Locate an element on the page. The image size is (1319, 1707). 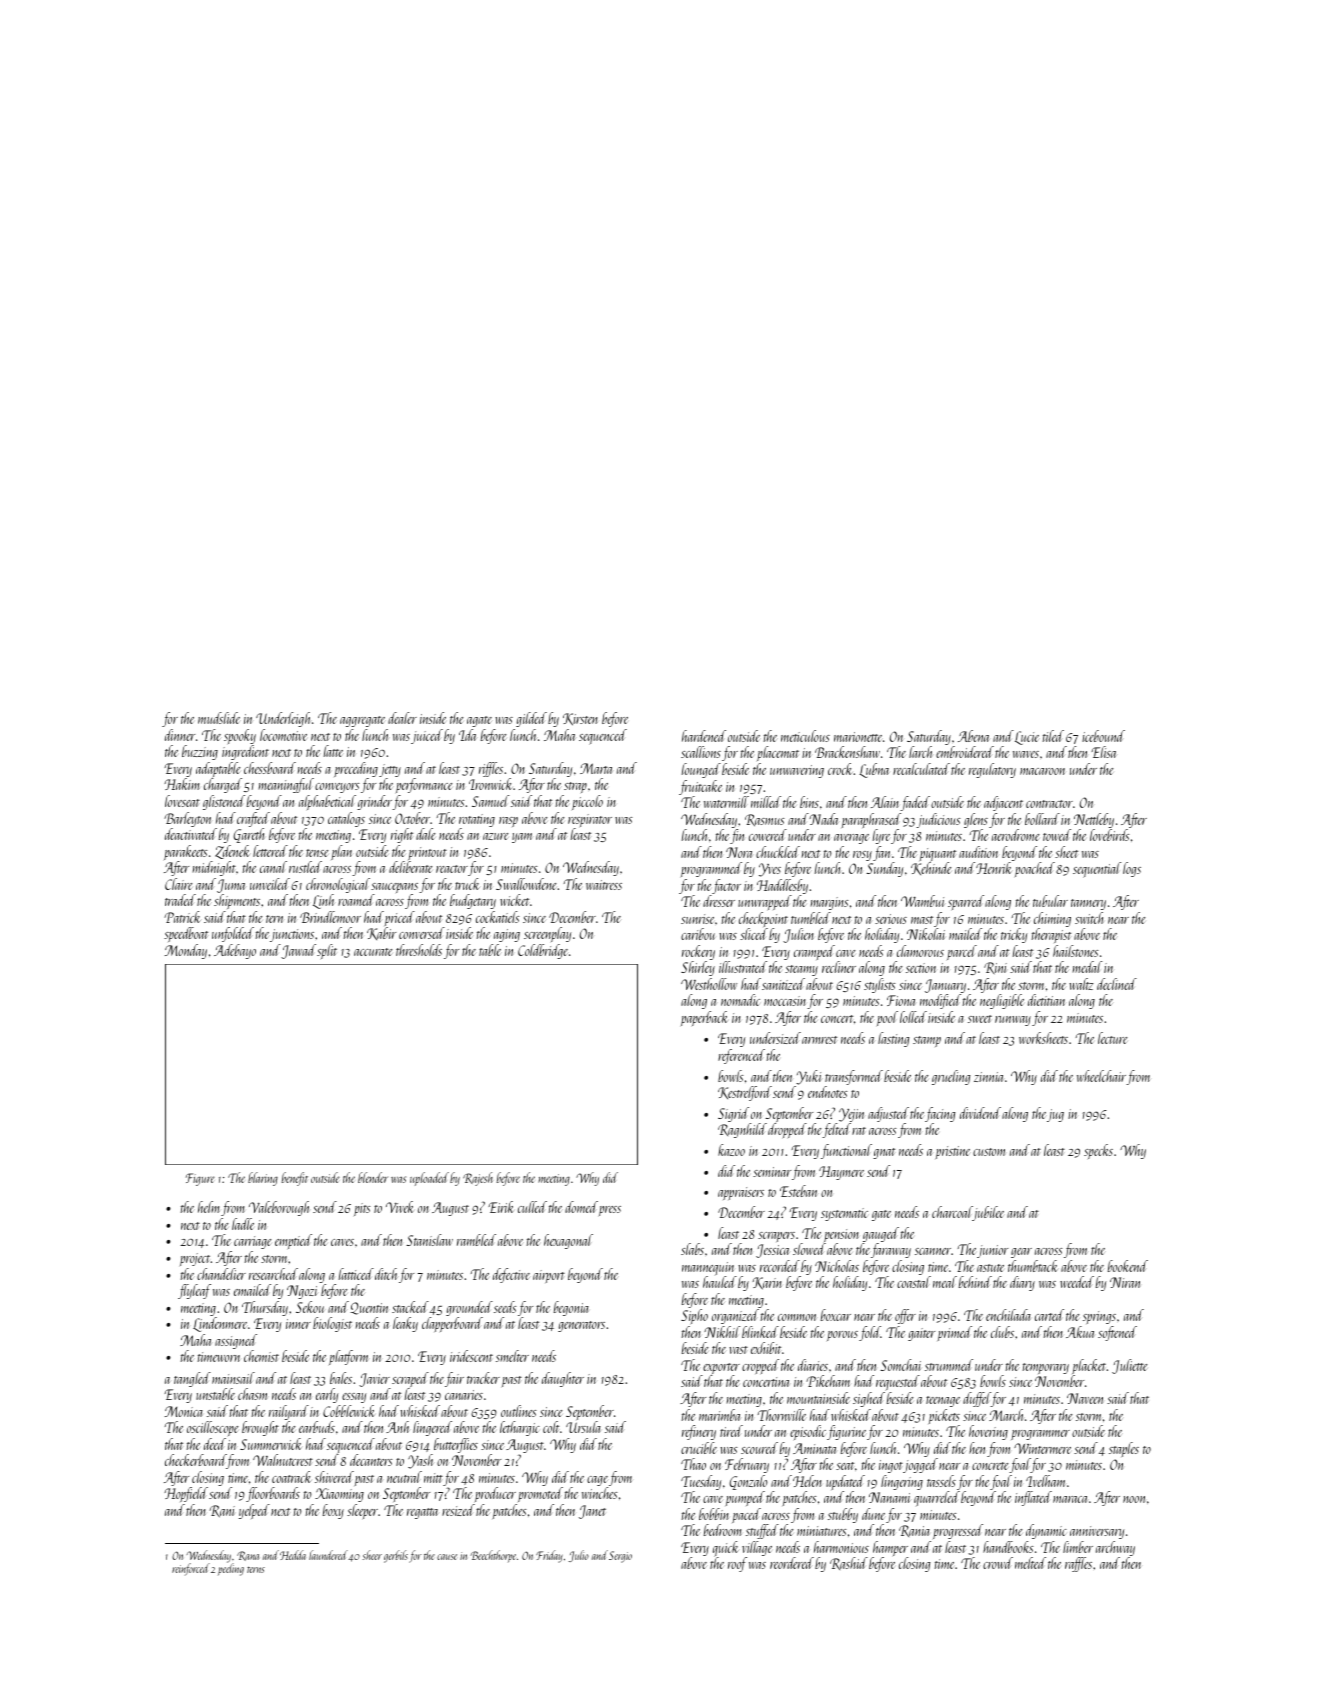
Rajesh is located at coordinates (478, 1179).
